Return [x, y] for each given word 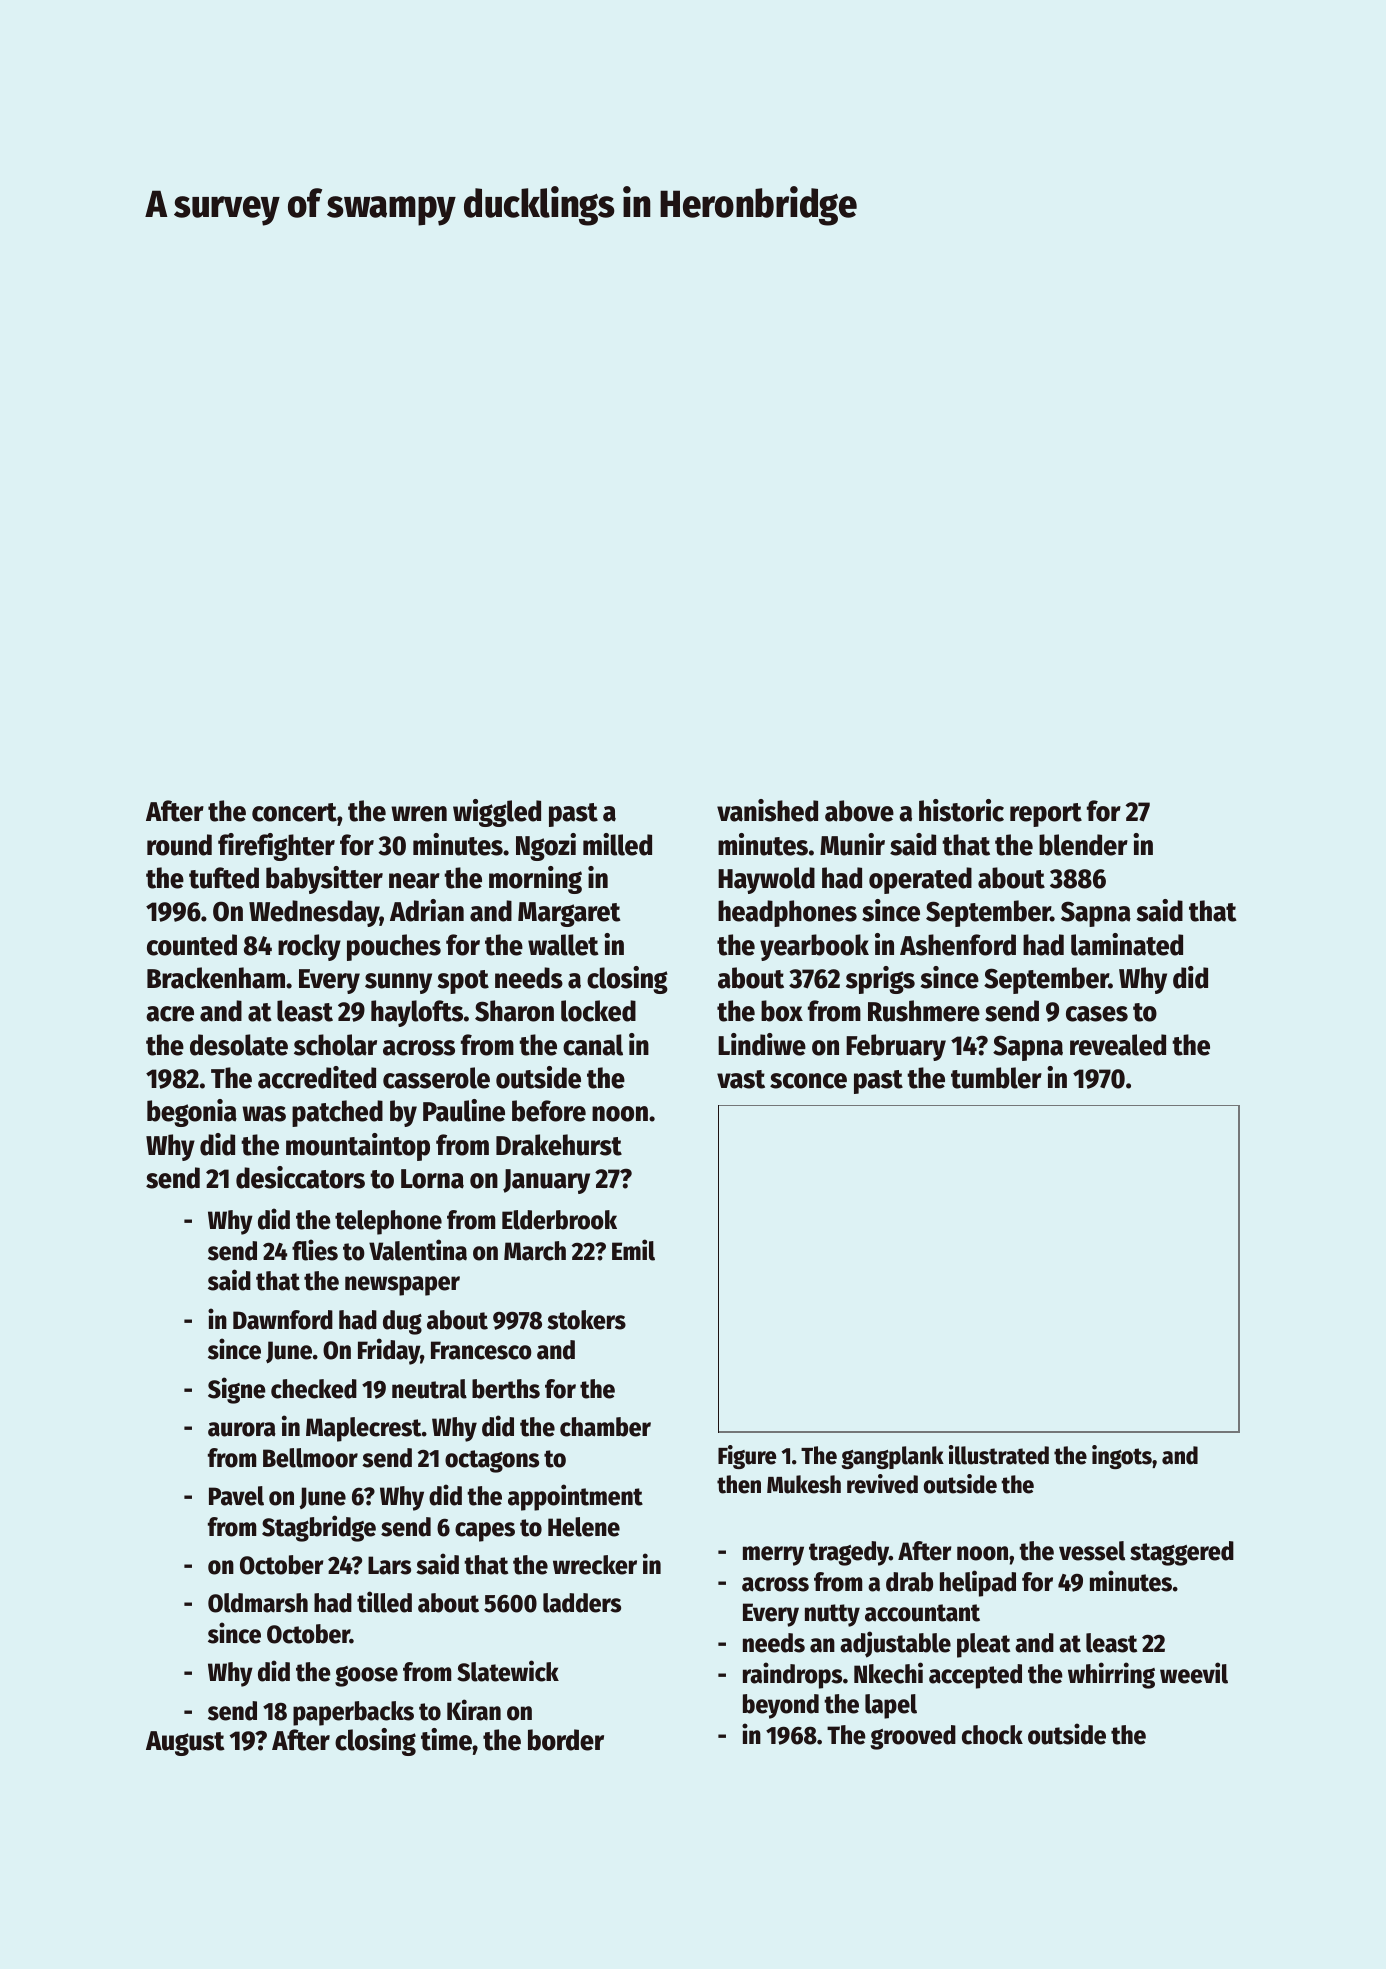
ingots [1122, 1457]
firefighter [276, 847]
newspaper [402, 1286]
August [185, 1743]
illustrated [999, 1455]
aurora [242, 1429]
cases [1097, 1014]
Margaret [569, 914]
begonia [192, 1113]
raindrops [792, 1675]
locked [598, 1011]
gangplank [892, 1457]
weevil [1194, 1673]
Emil [633, 1250]
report [1046, 815]
